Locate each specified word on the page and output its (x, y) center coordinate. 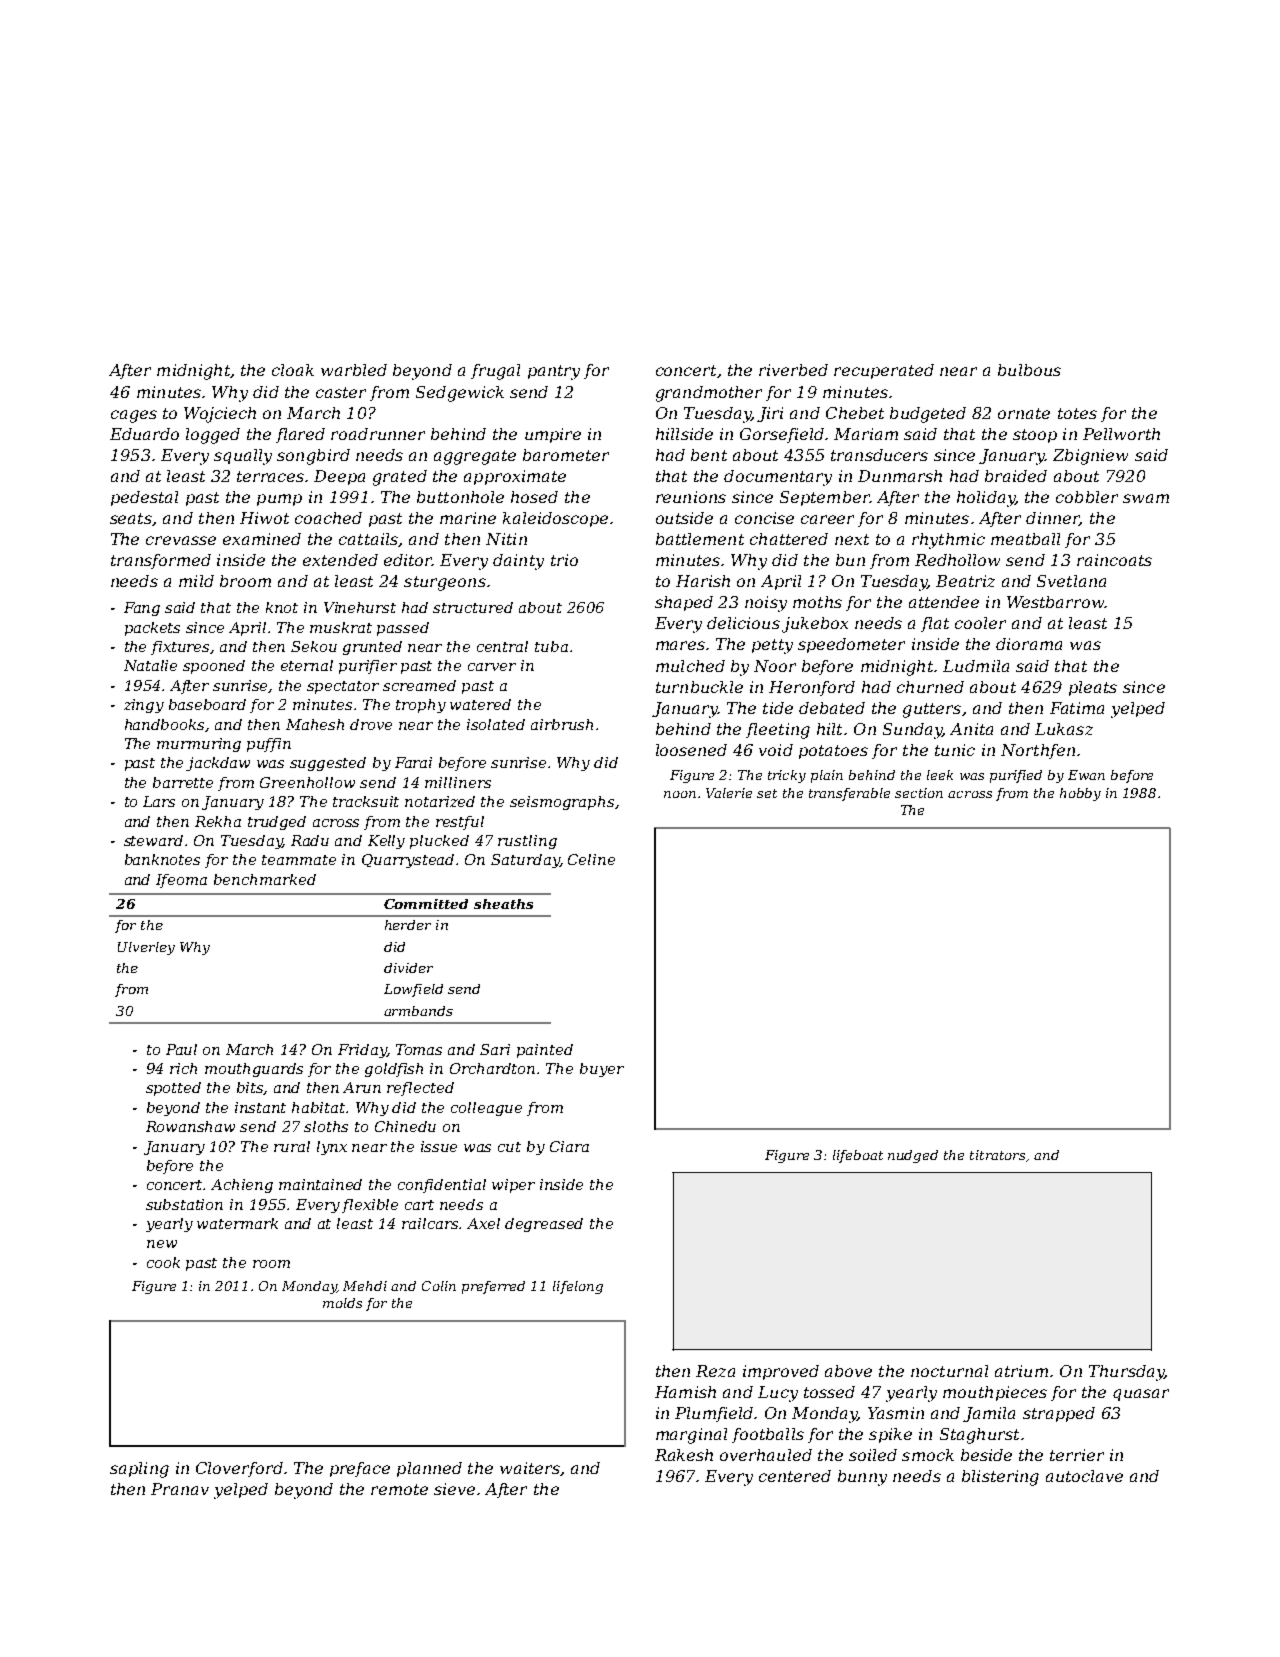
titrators (997, 1155)
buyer (602, 1070)
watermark (237, 1223)
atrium (1021, 1371)
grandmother (709, 394)
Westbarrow (1056, 602)
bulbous (1029, 370)
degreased (544, 1225)
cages (134, 416)
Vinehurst (360, 607)
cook (163, 1262)
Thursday (1126, 1373)
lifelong (578, 1287)
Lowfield (413, 990)
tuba (551, 646)
